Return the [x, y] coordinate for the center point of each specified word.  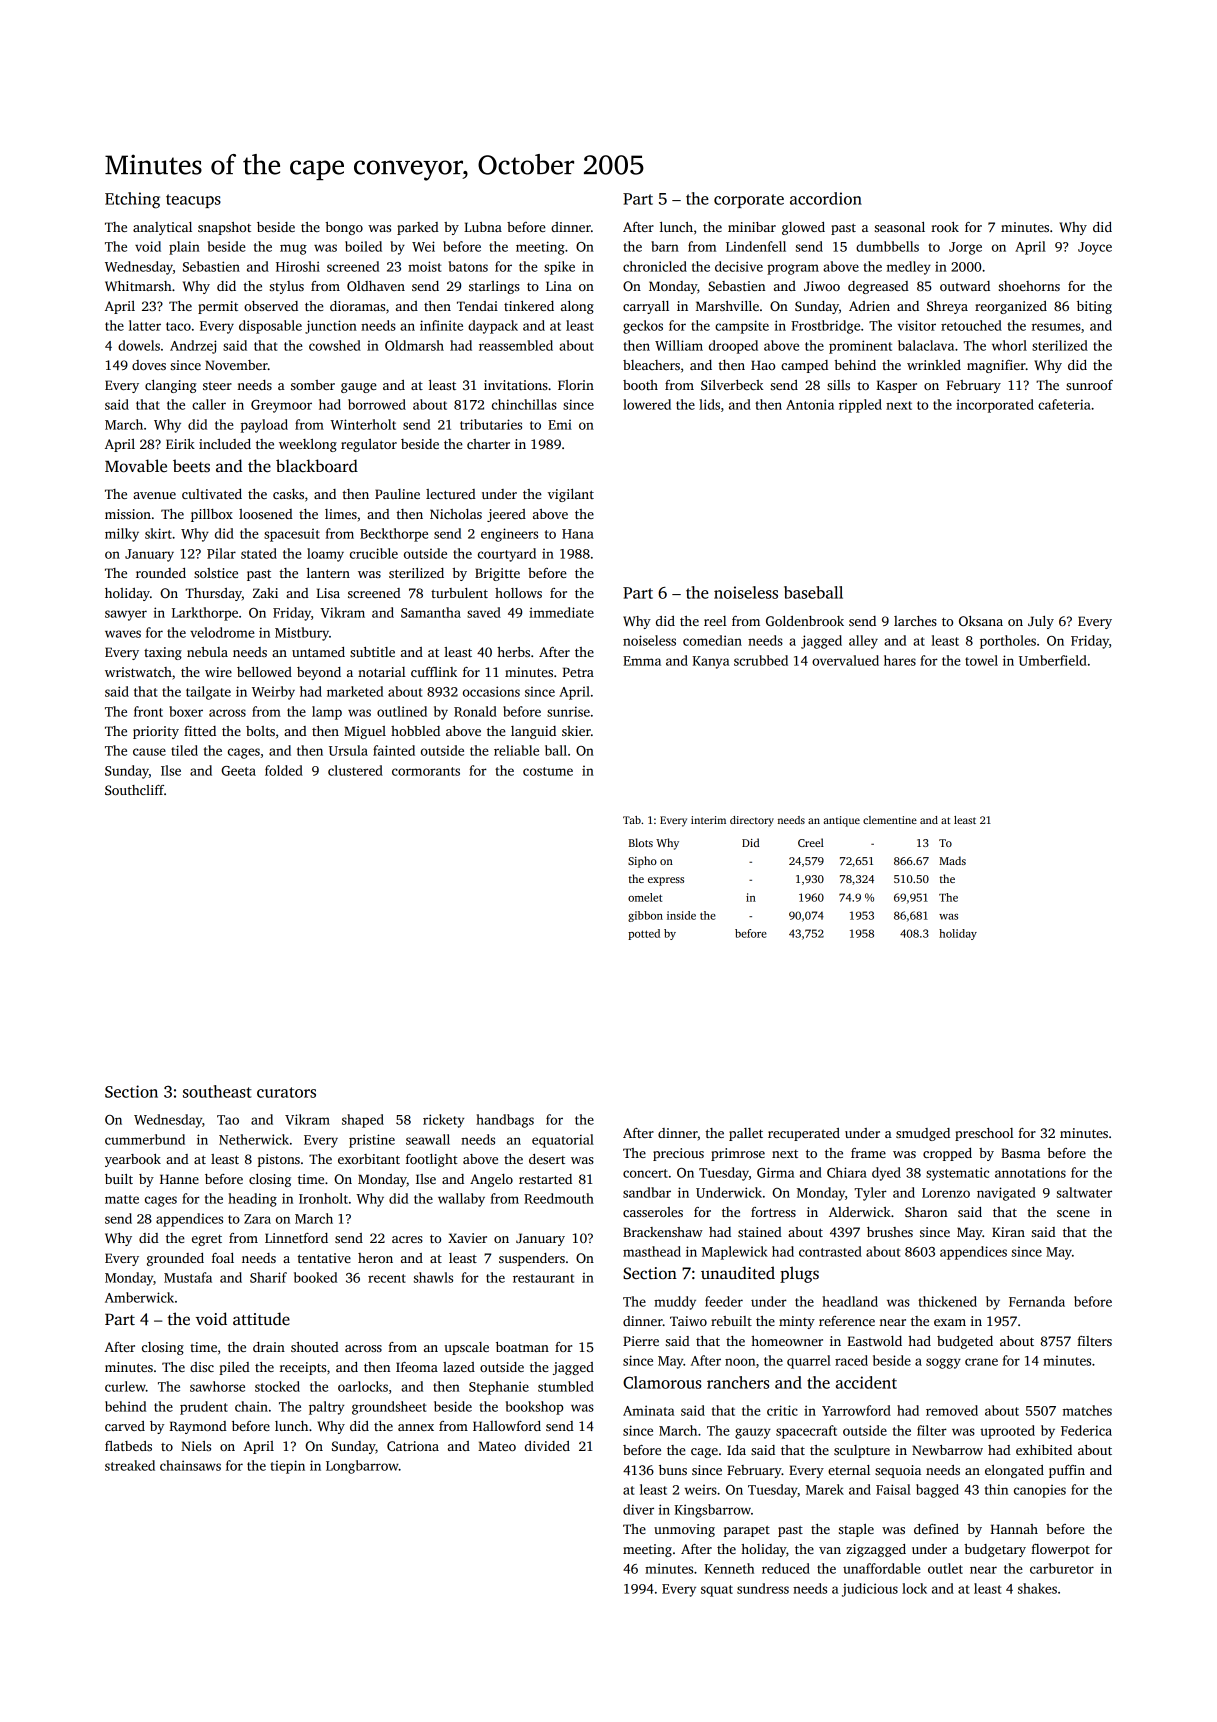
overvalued [845, 660]
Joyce [1095, 248]
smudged [923, 1134]
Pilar [221, 553]
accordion [826, 198]
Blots [640, 842]
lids [709, 404]
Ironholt [323, 1198]
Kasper [896, 386]
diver [638, 1509]
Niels [196, 1446]
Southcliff [134, 790]
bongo [344, 228]
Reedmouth [559, 1198]
